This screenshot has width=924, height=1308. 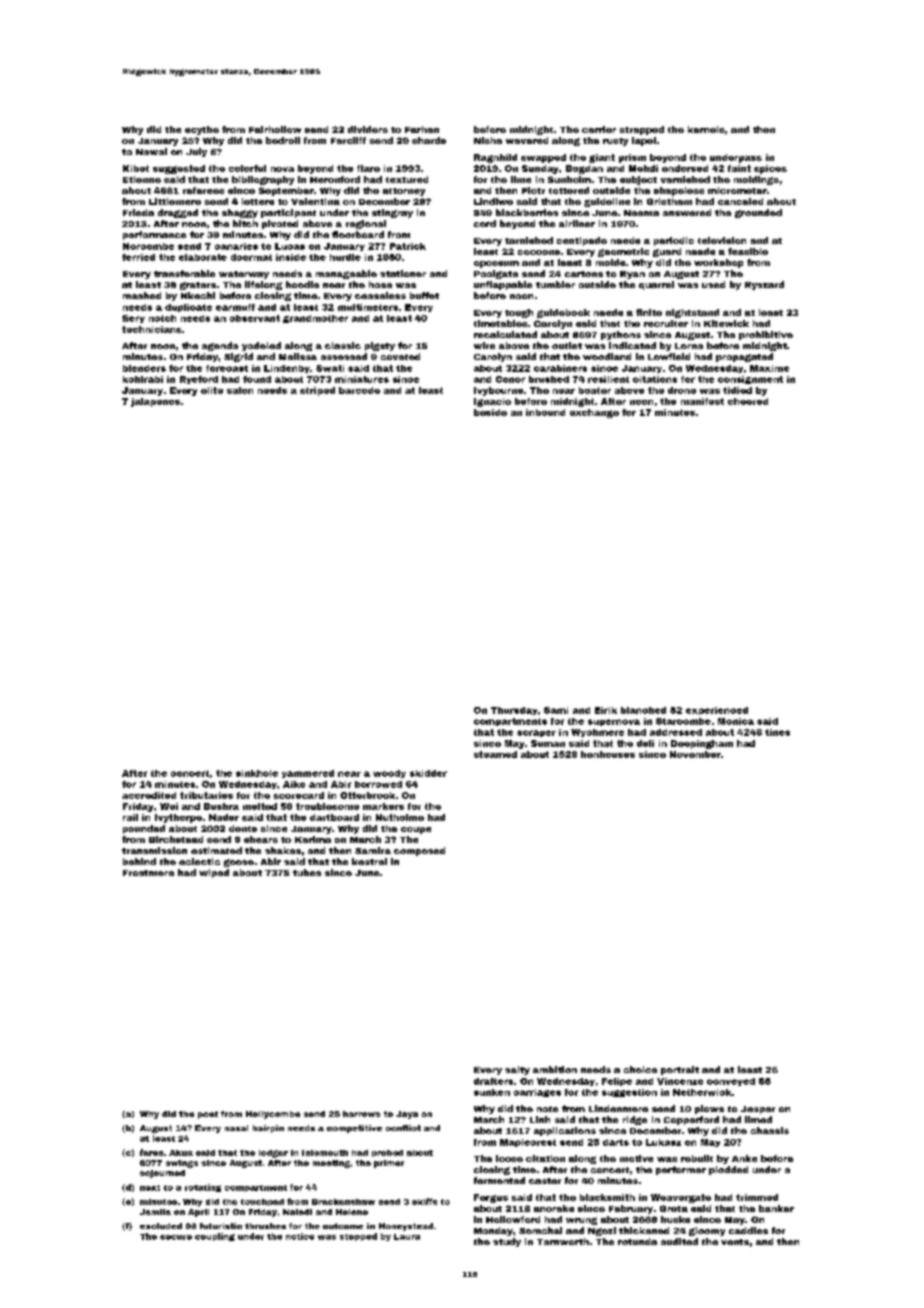 I want to click on referees, so click(x=203, y=190).
